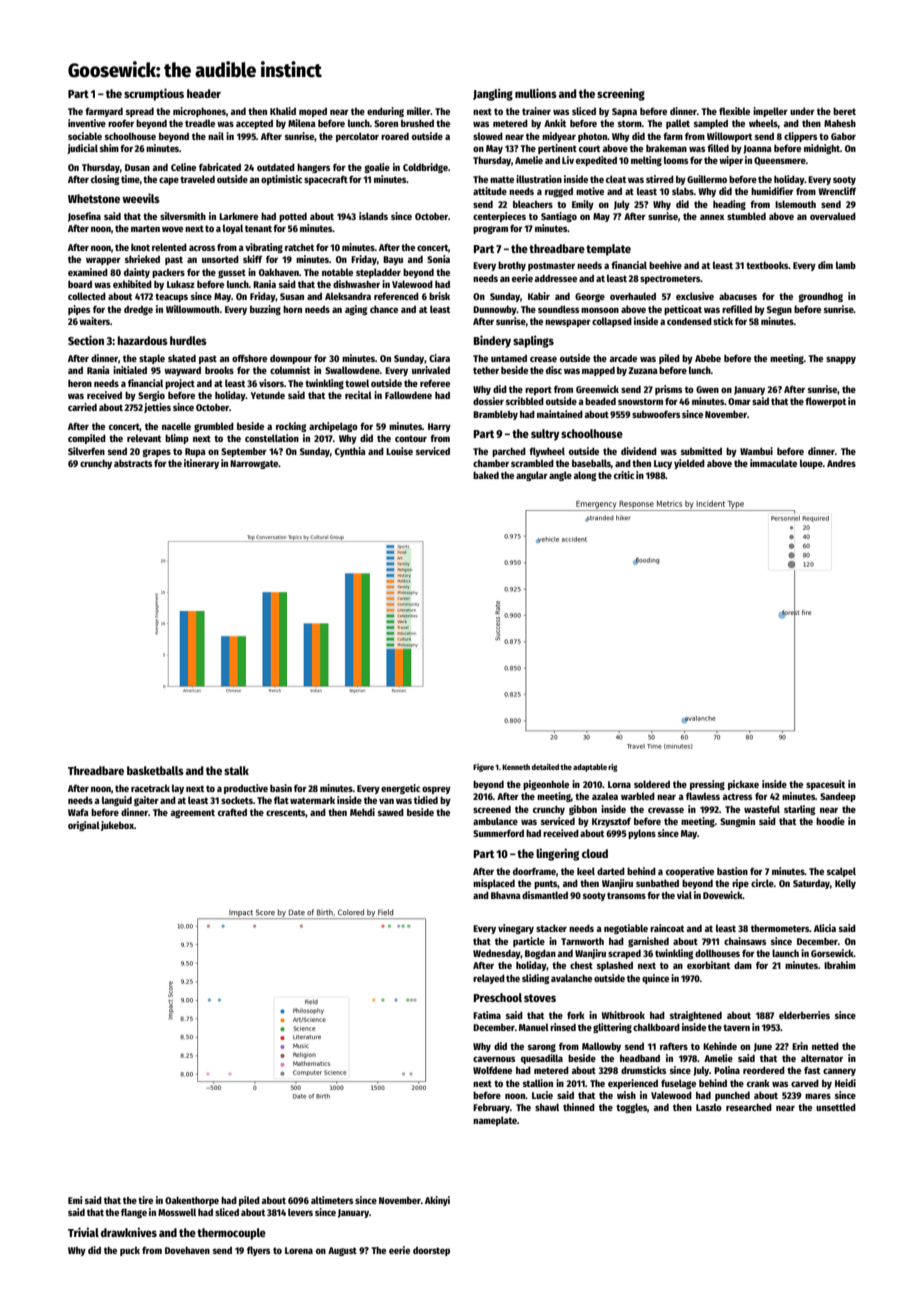 This image has width=924, height=1308. Describe the element at coordinates (666, 810) in the image. I see `crevasse` at that location.
